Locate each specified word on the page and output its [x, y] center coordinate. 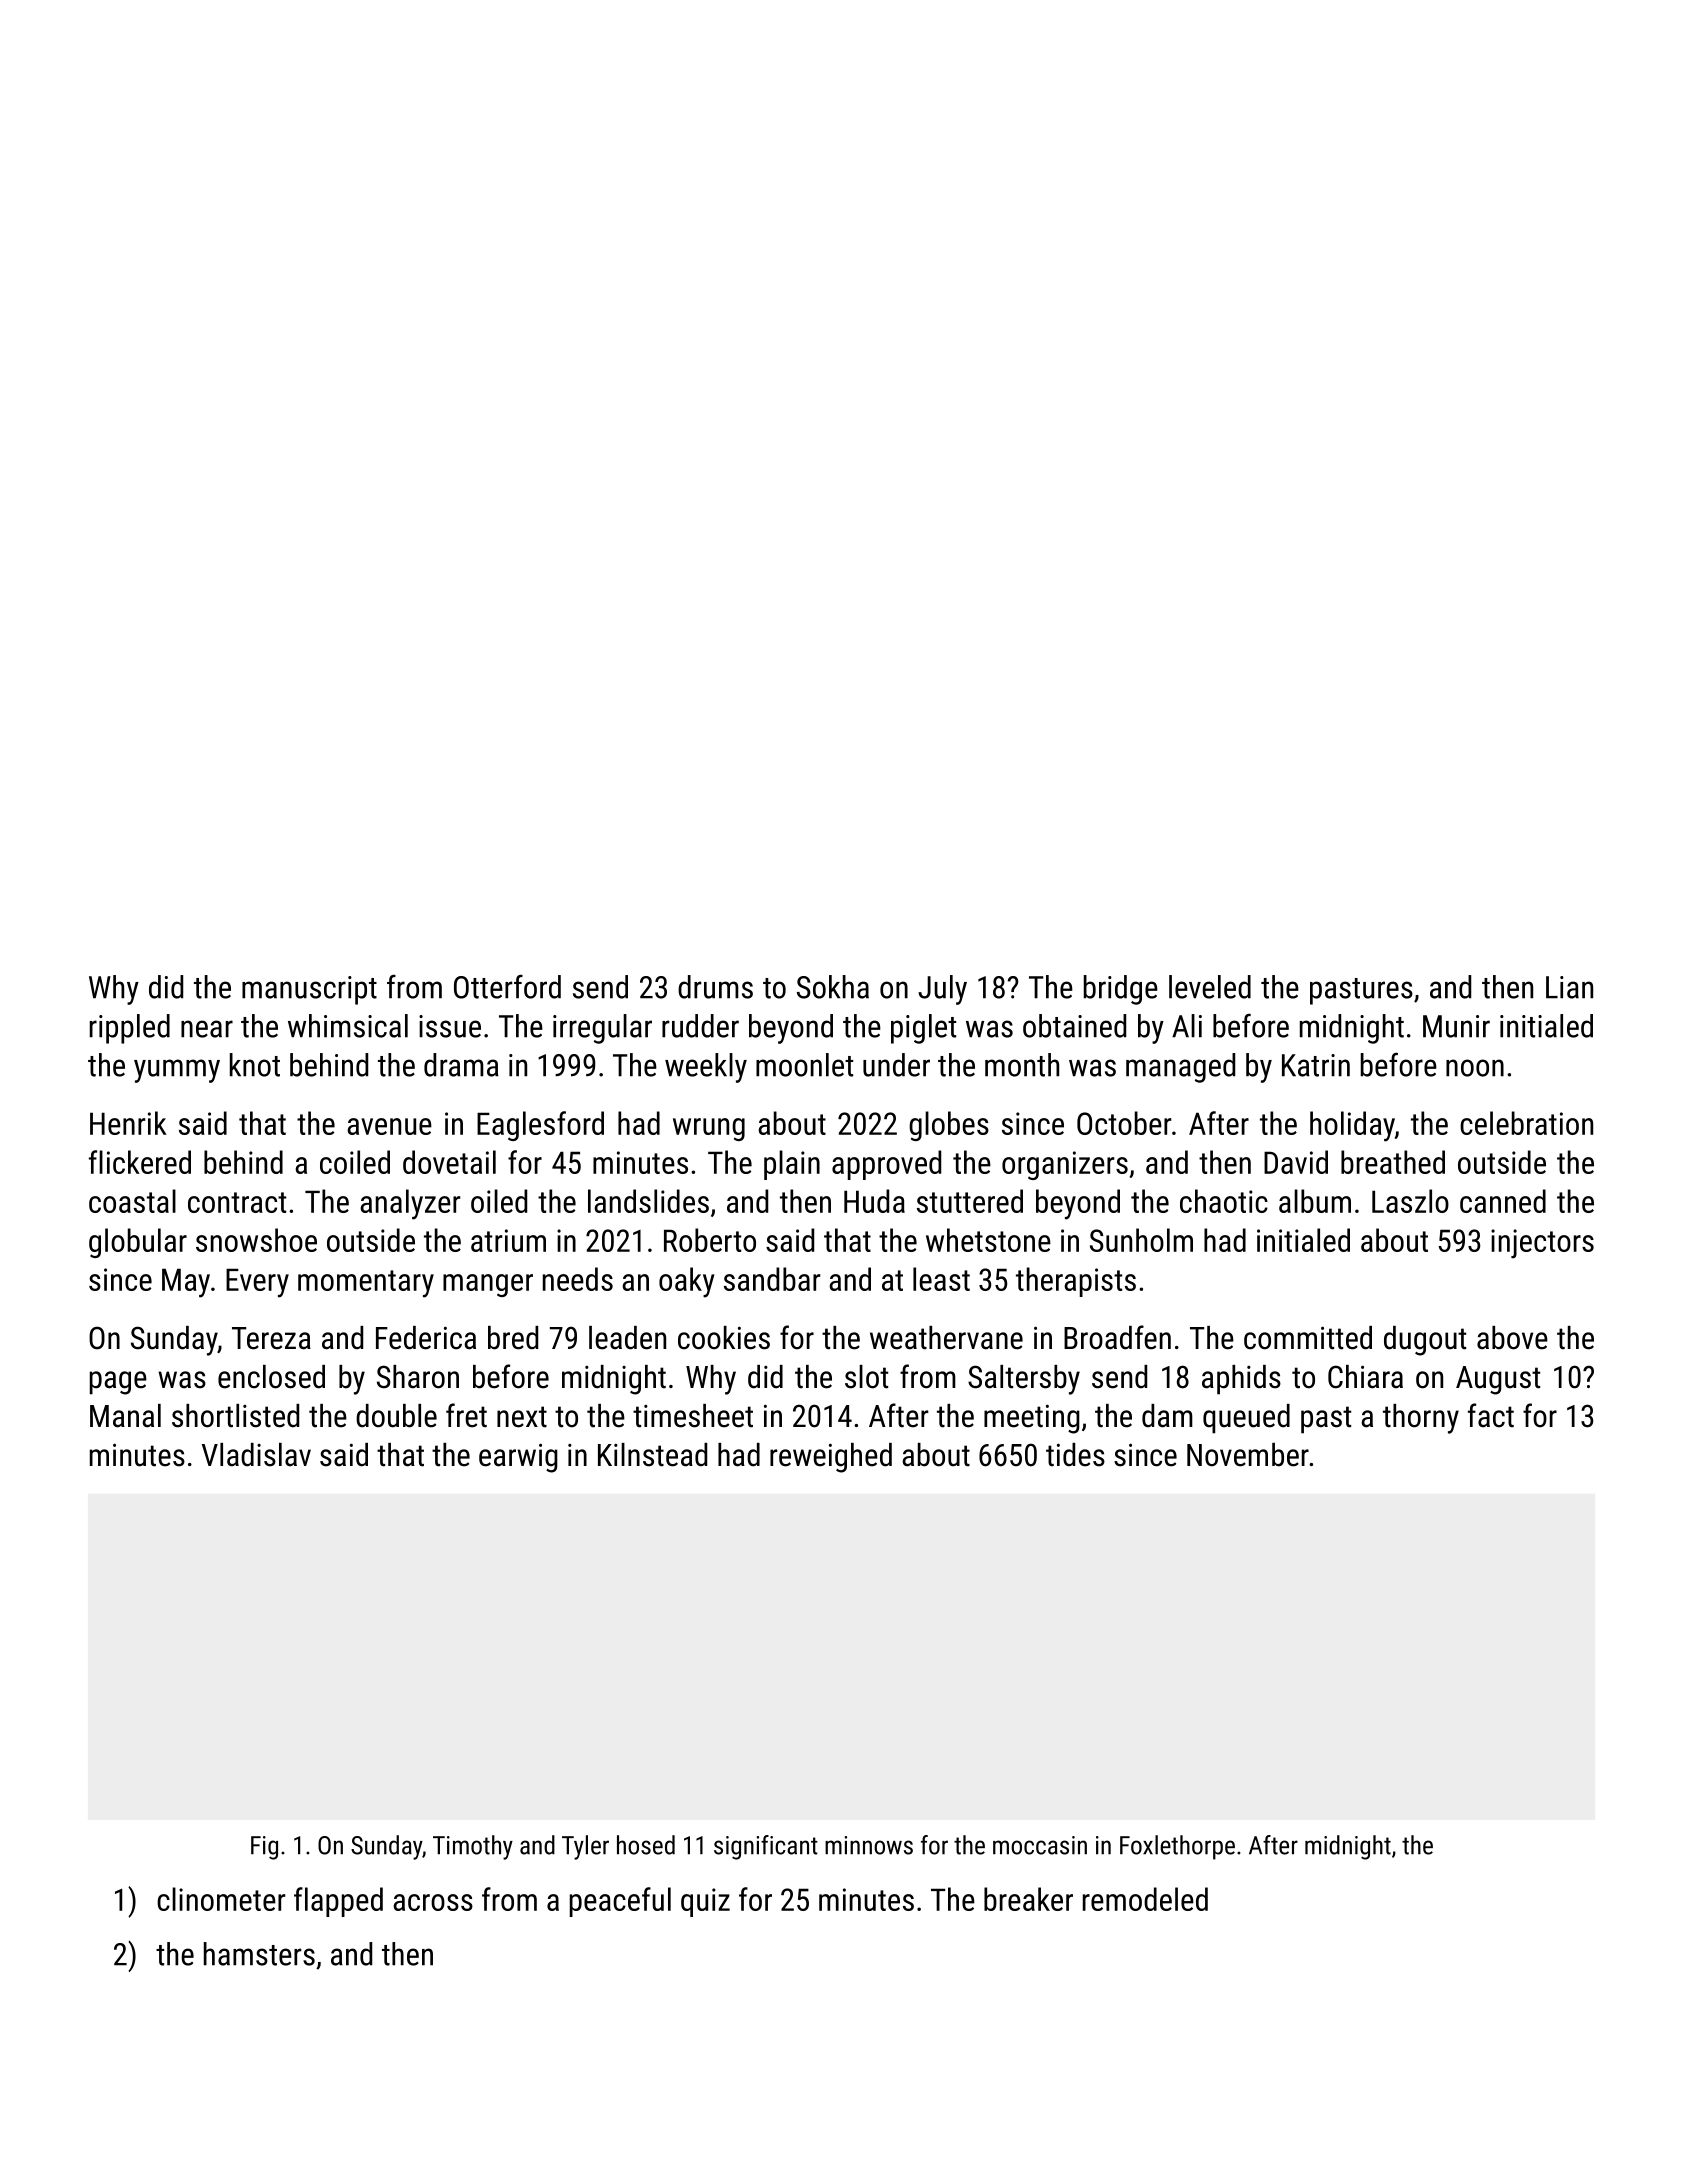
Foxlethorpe [1177, 1847]
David [1296, 1162]
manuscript [309, 990]
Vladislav [256, 1455]
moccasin [1040, 1845]
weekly [706, 1068]
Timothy [473, 1847]
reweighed [831, 1458]
